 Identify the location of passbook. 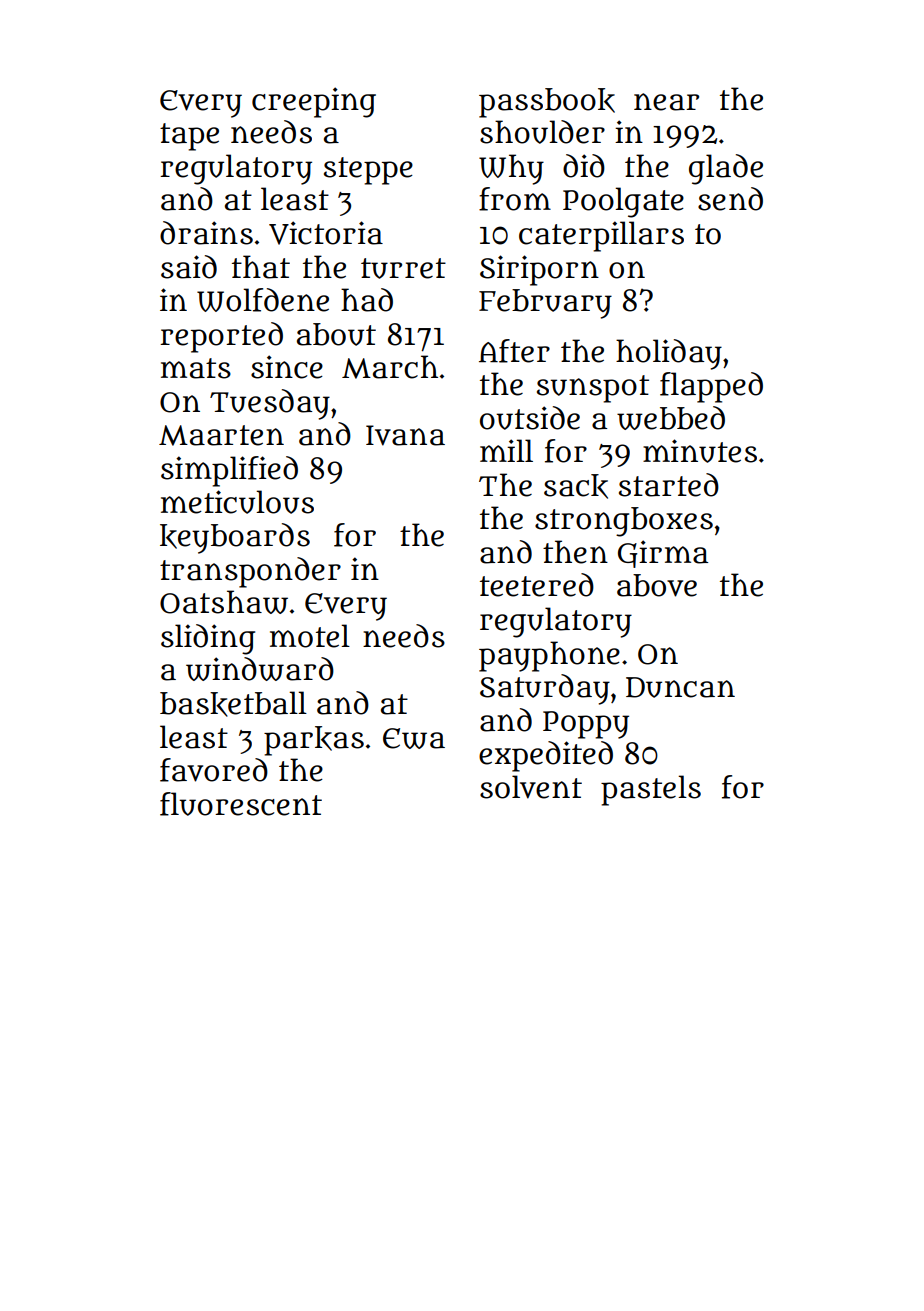
(547, 103).
